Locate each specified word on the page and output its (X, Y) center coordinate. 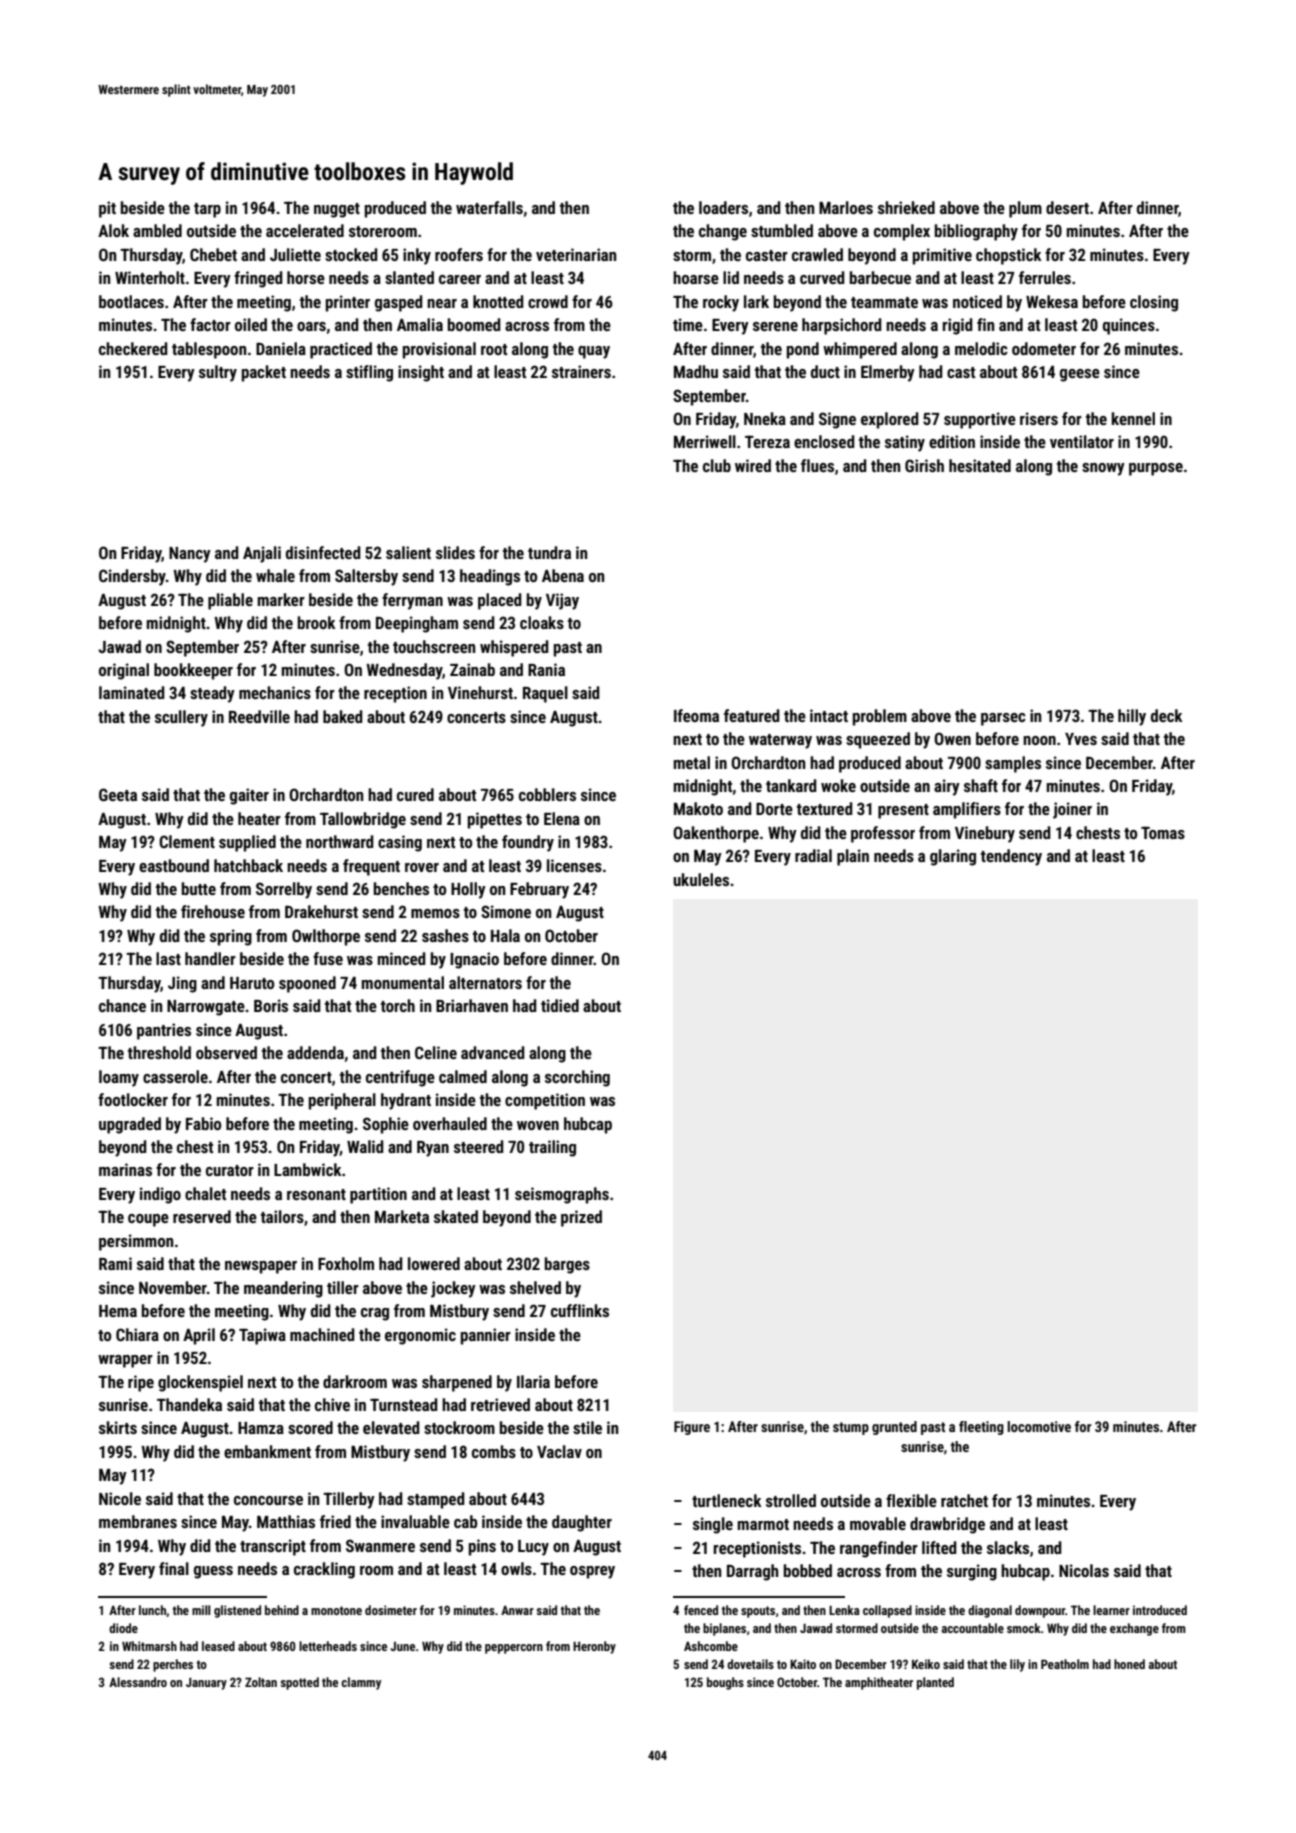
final (174, 1568)
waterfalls (489, 207)
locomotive (1039, 1426)
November (173, 1287)
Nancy (190, 555)
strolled (791, 1500)
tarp (207, 210)
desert (1067, 207)
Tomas (1163, 832)
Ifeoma (696, 715)
